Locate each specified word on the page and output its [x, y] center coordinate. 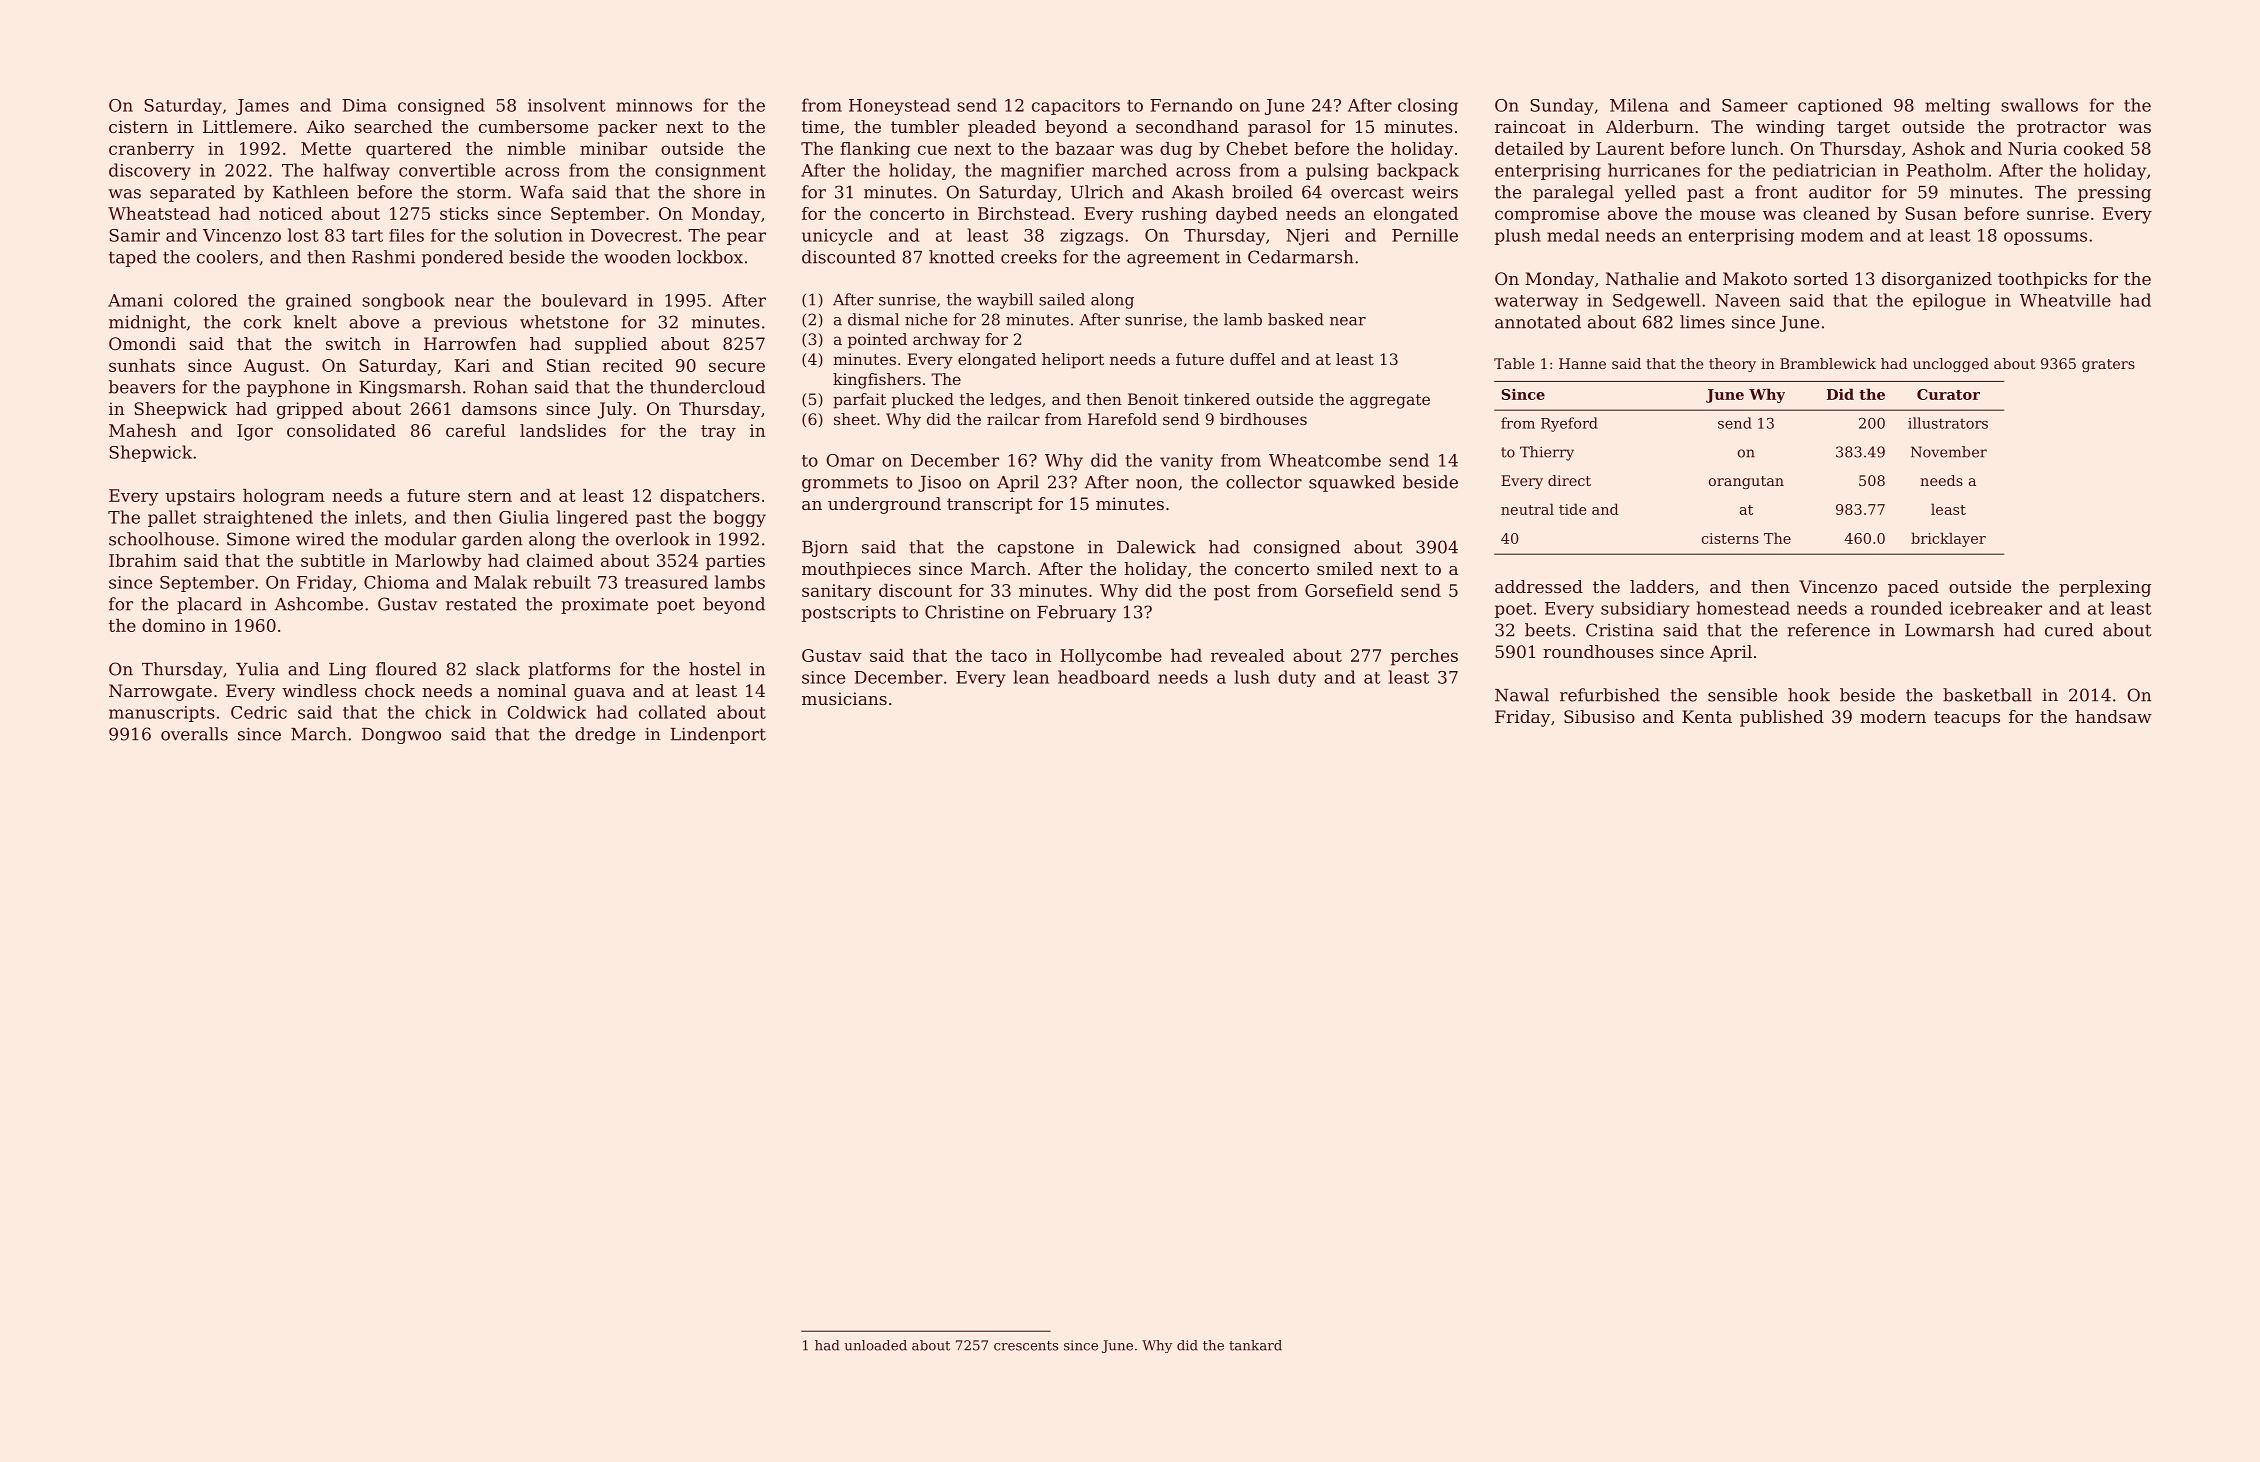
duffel [1253, 359]
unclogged [1951, 365]
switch [353, 343]
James [262, 107]
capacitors [1076, 107]
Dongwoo [401, 736]
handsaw [2113, 716]
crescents [1026, 1346]
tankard [1255, 1345]
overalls [194, 734]
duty [1297, 678]
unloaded [875, 1345]
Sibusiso [1599, 716]
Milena [1639, 105]
